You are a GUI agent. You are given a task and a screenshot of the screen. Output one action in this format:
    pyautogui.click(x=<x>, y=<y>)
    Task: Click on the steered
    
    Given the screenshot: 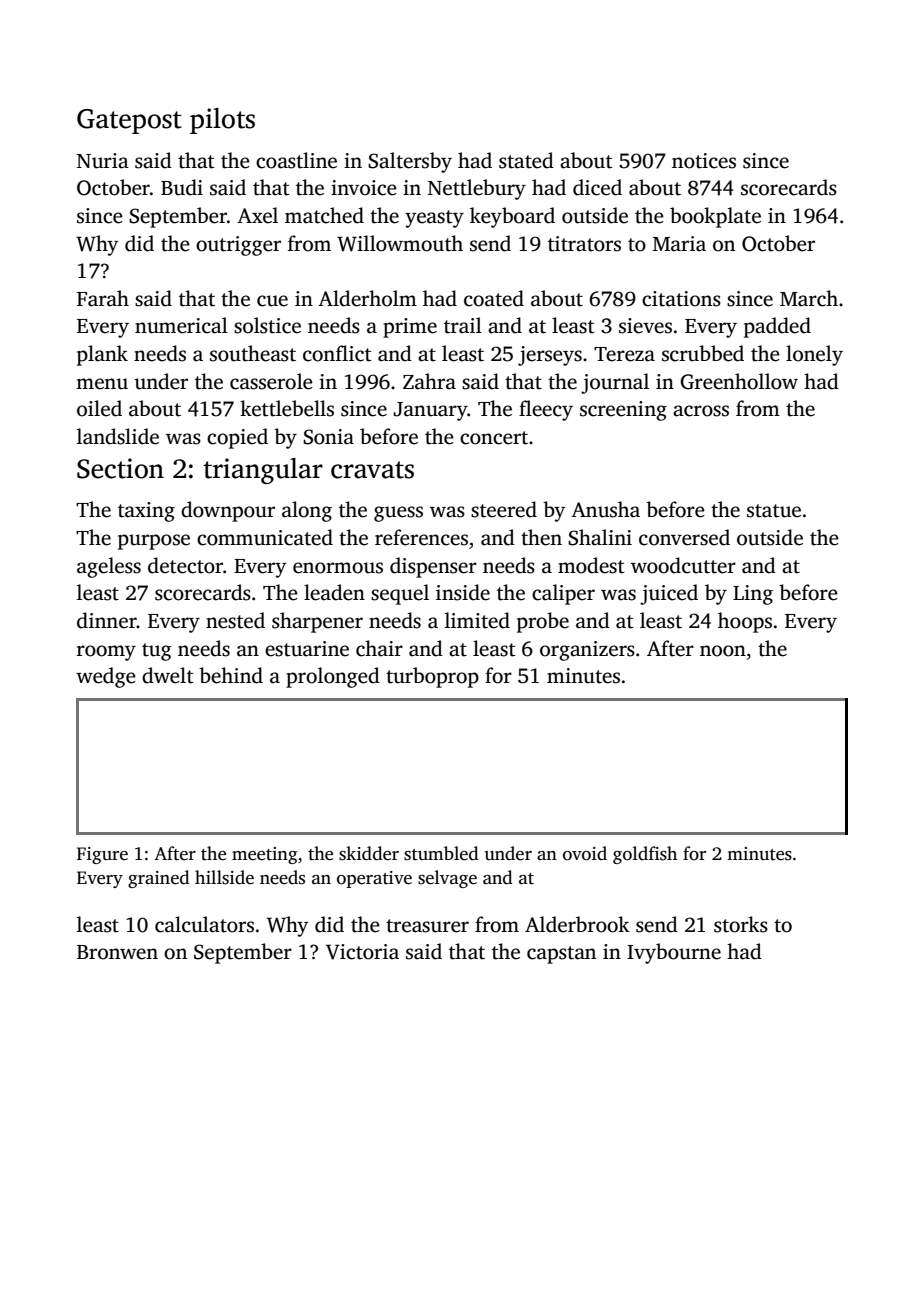 What is the action you would take?
    pyautogui.click(x=504, y=509)
